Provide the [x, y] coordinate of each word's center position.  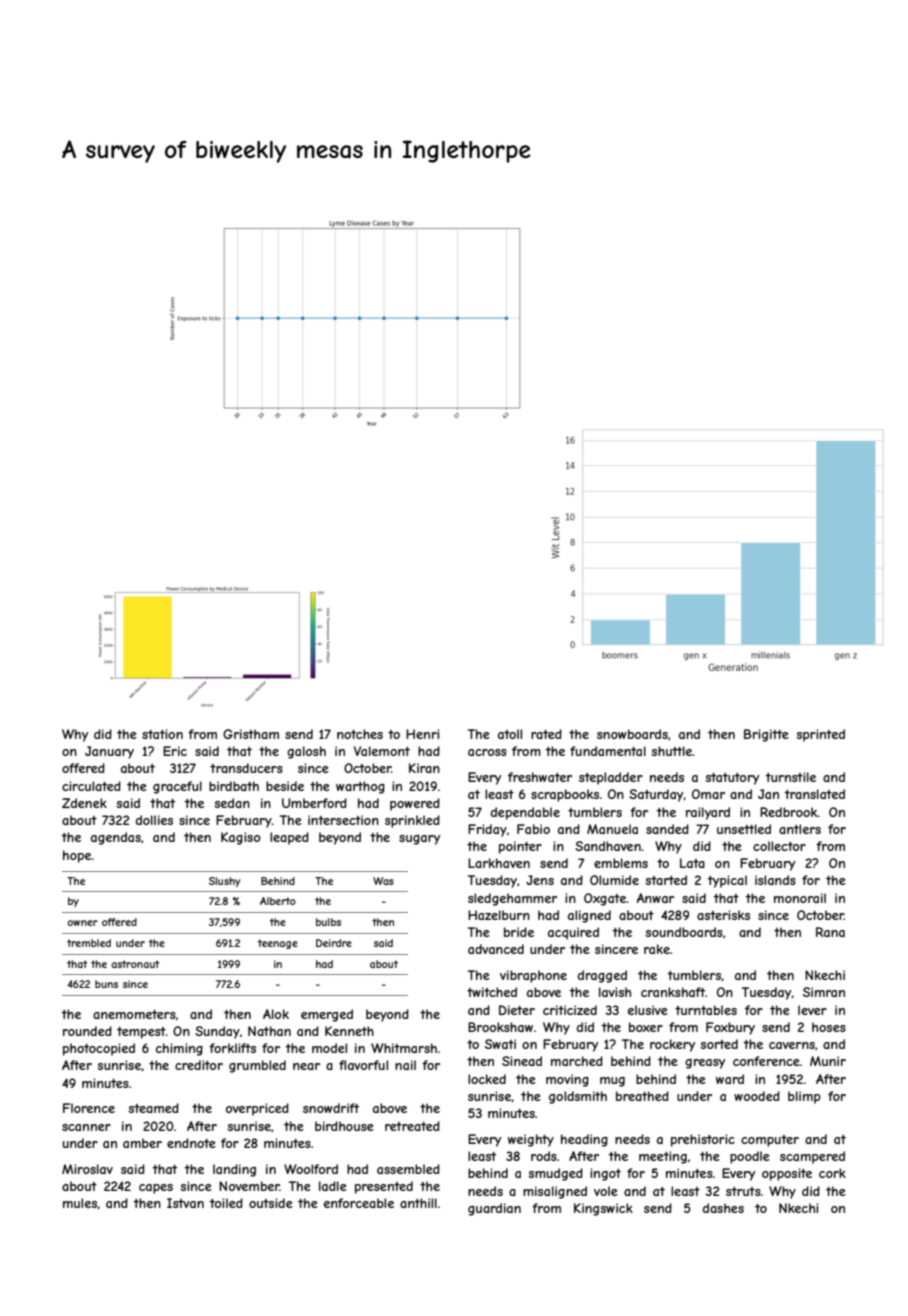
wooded [757, 1096]
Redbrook [789, 812]
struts [743, 1191]
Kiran [424, 768]
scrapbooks [565, 795]
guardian [494, 1209]
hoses [829, 1027]
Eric [175, 751]
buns [106, 984]
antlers [800, 829]
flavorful [363, 1065]
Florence [89, 1108]
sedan [232, 803]
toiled [226, 1203]
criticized [570, 1010]
